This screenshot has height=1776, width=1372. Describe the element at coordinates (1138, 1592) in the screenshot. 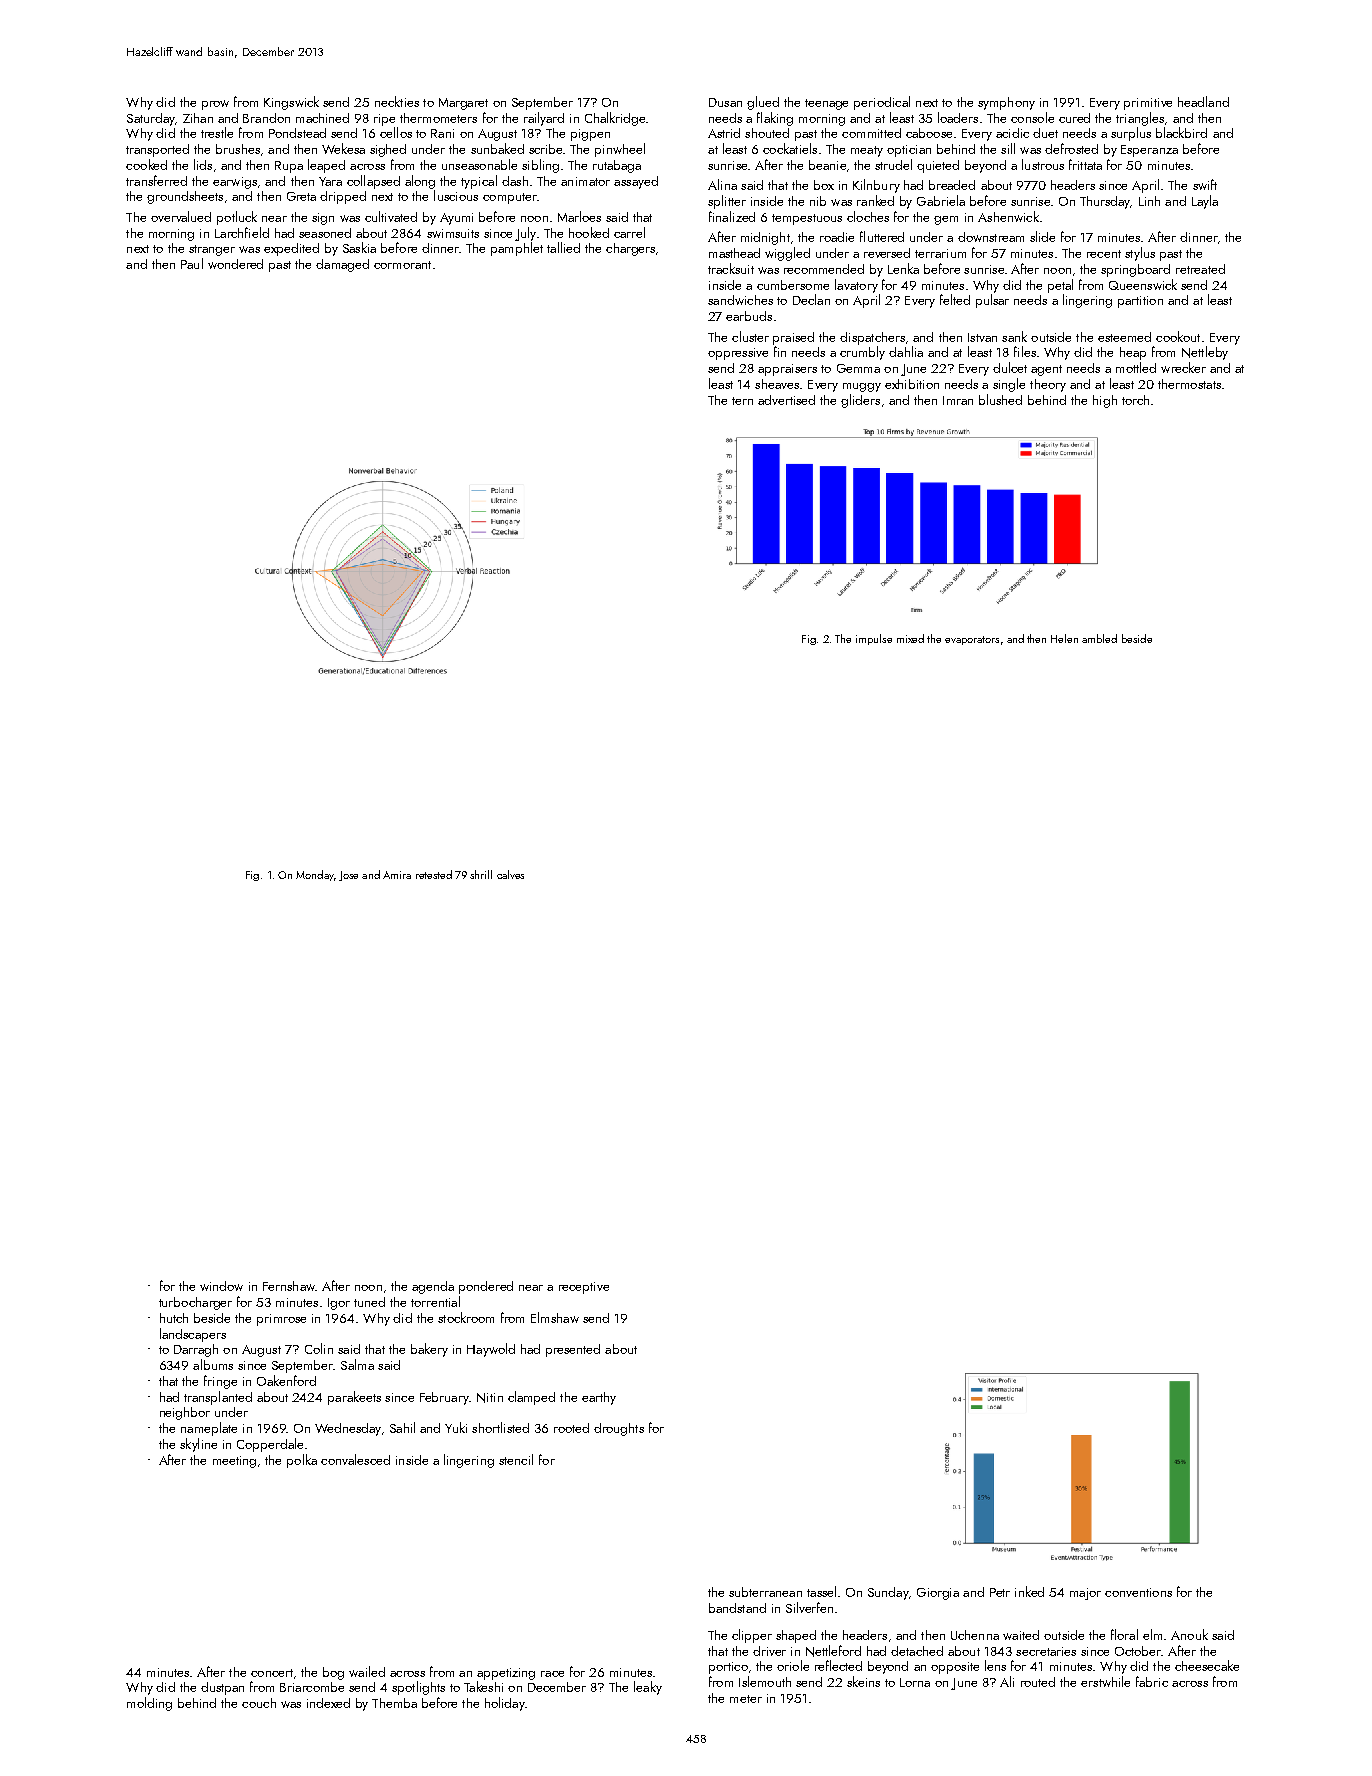

I see `conventions` at that location.
